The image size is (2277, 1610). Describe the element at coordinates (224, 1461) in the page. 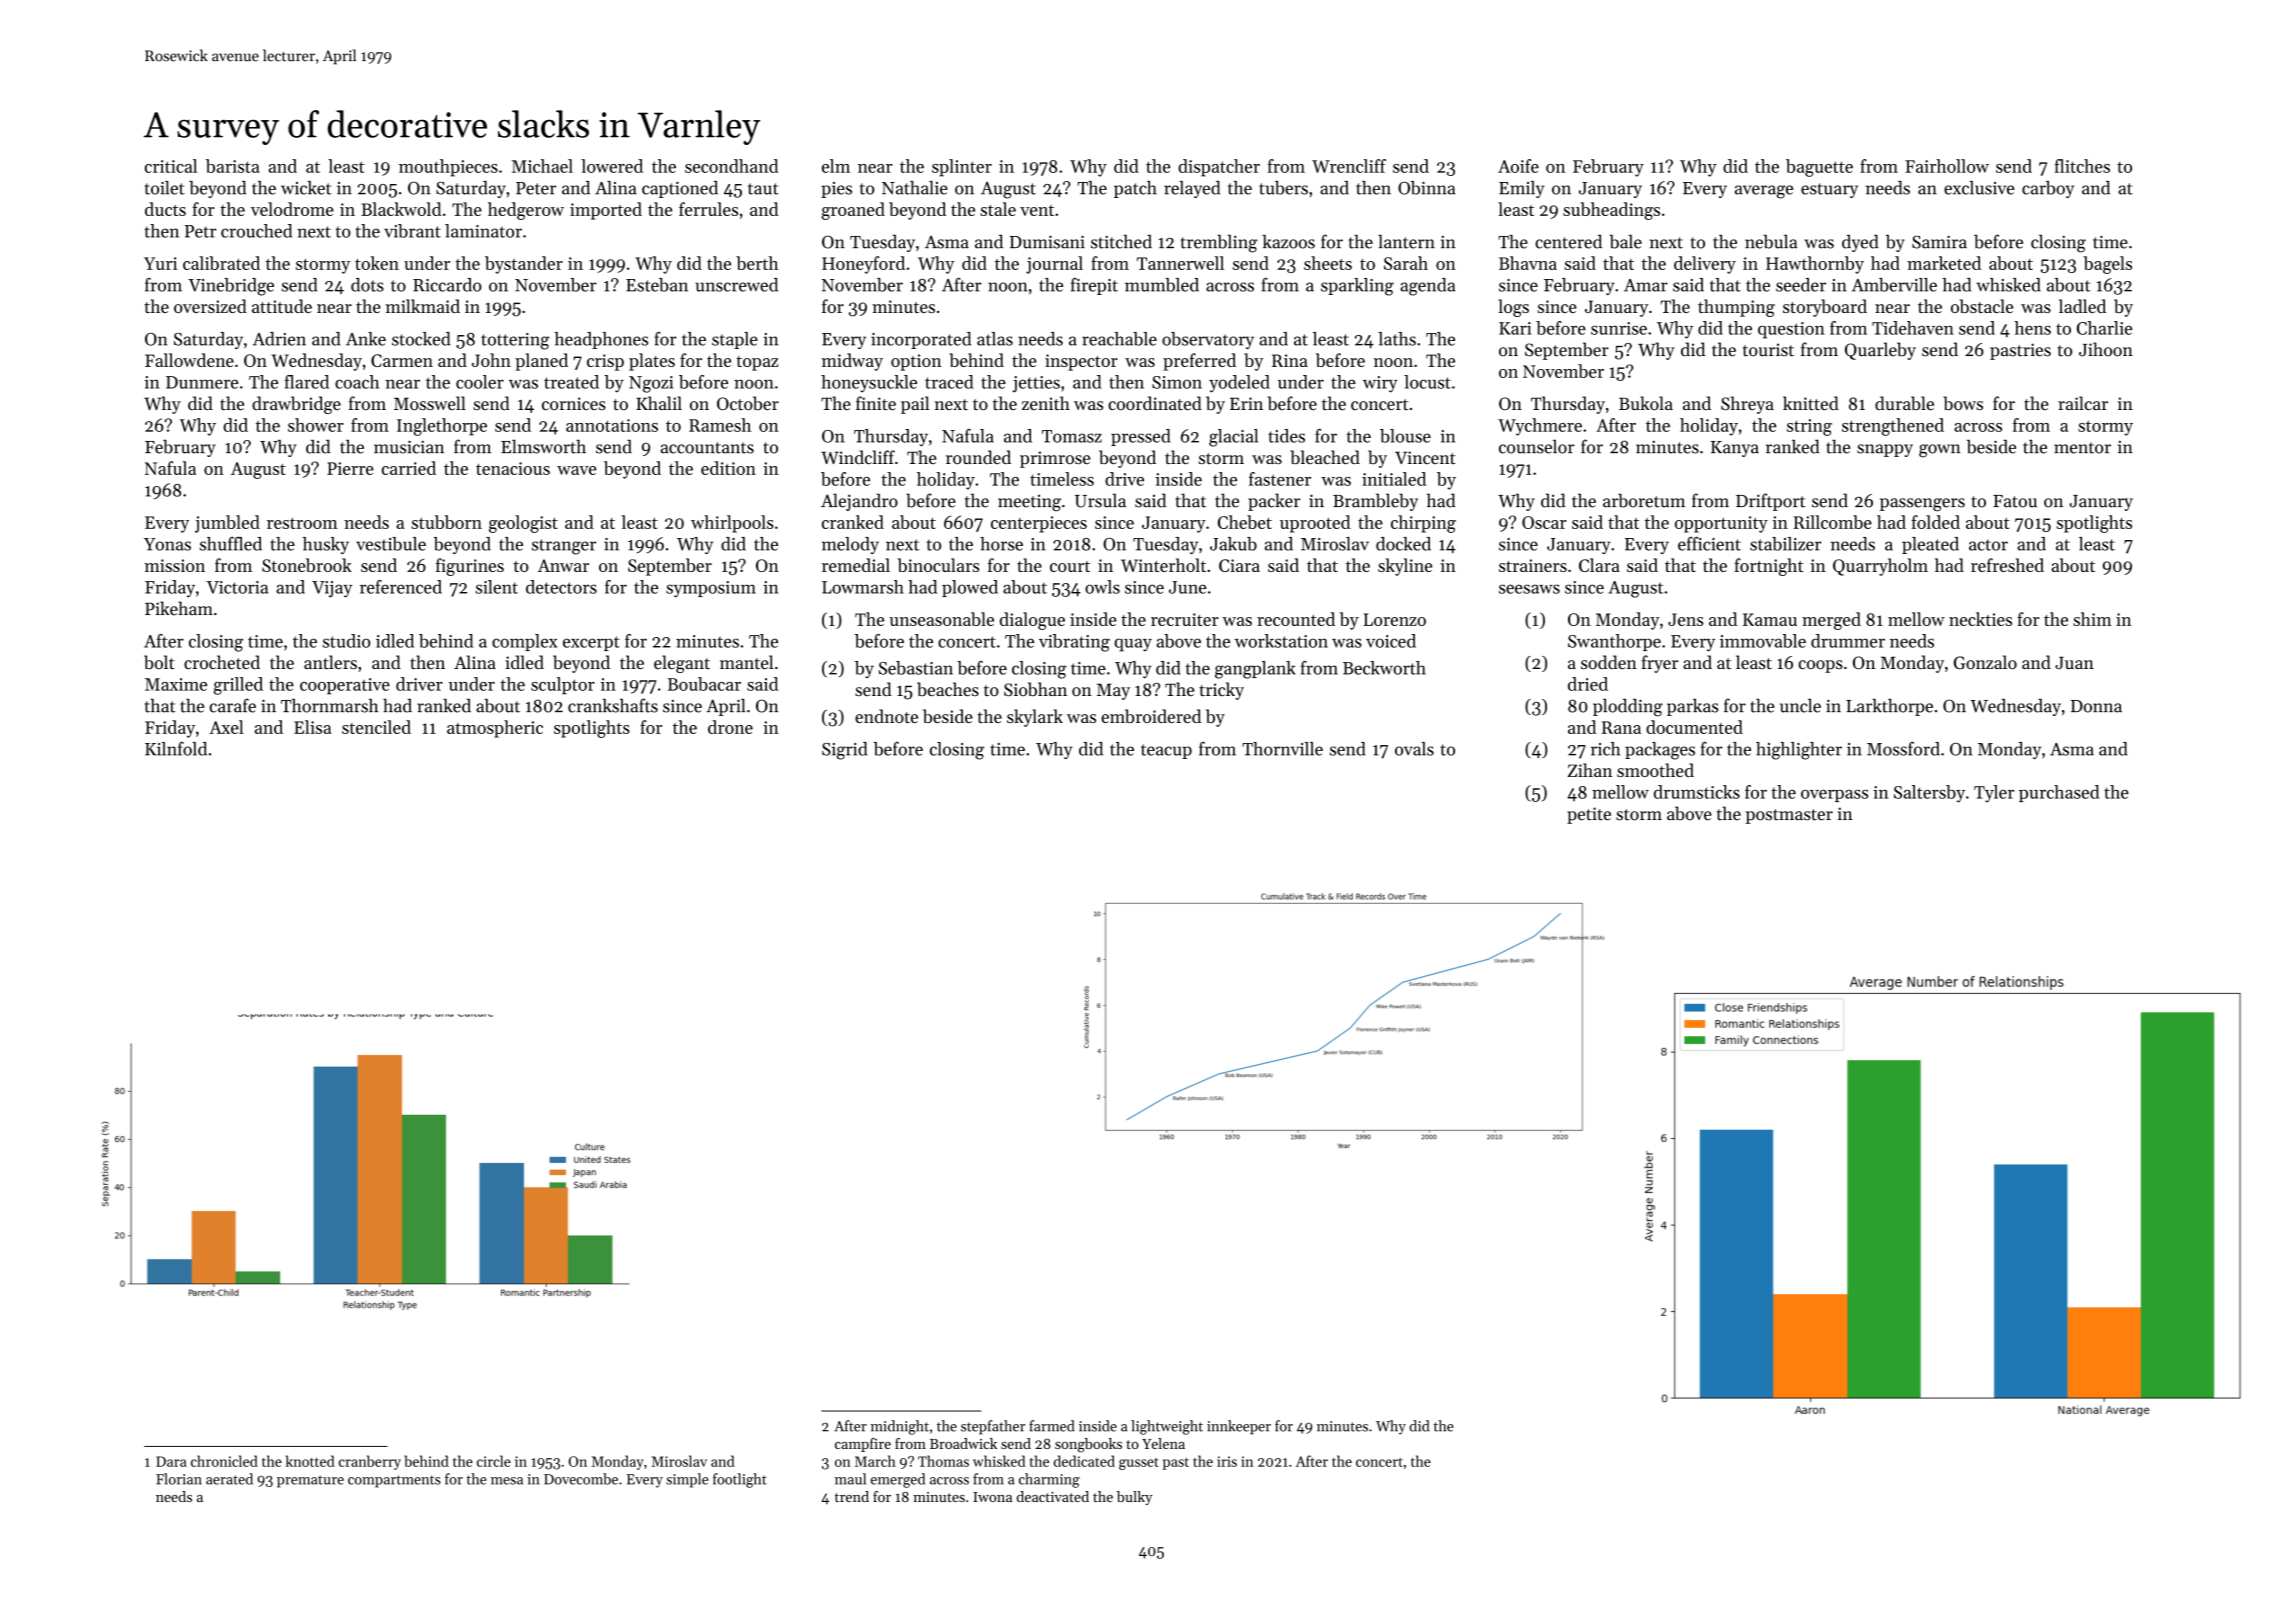

I see `chronicled` at that location.
